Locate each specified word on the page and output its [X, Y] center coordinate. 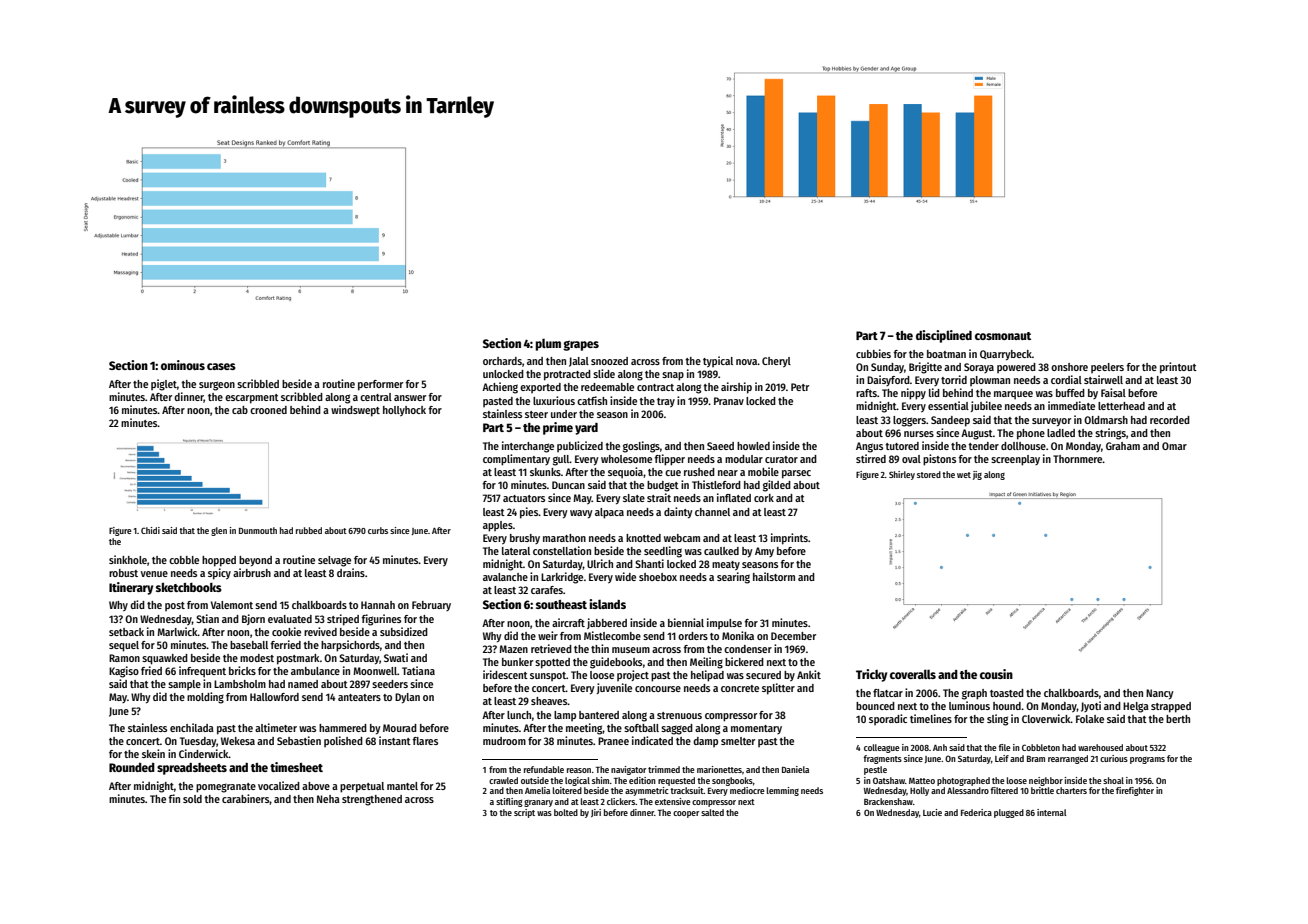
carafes [547, 590]
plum [548, 344]
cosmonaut [1003, 336]
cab [240, 410]
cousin [996, 674]
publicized [580, 446]
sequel [124, 646]
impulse [724, 623]
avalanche [505, 577]
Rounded [132, 767]
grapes [581, 345]
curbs [378, 530]
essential [948, 405]
